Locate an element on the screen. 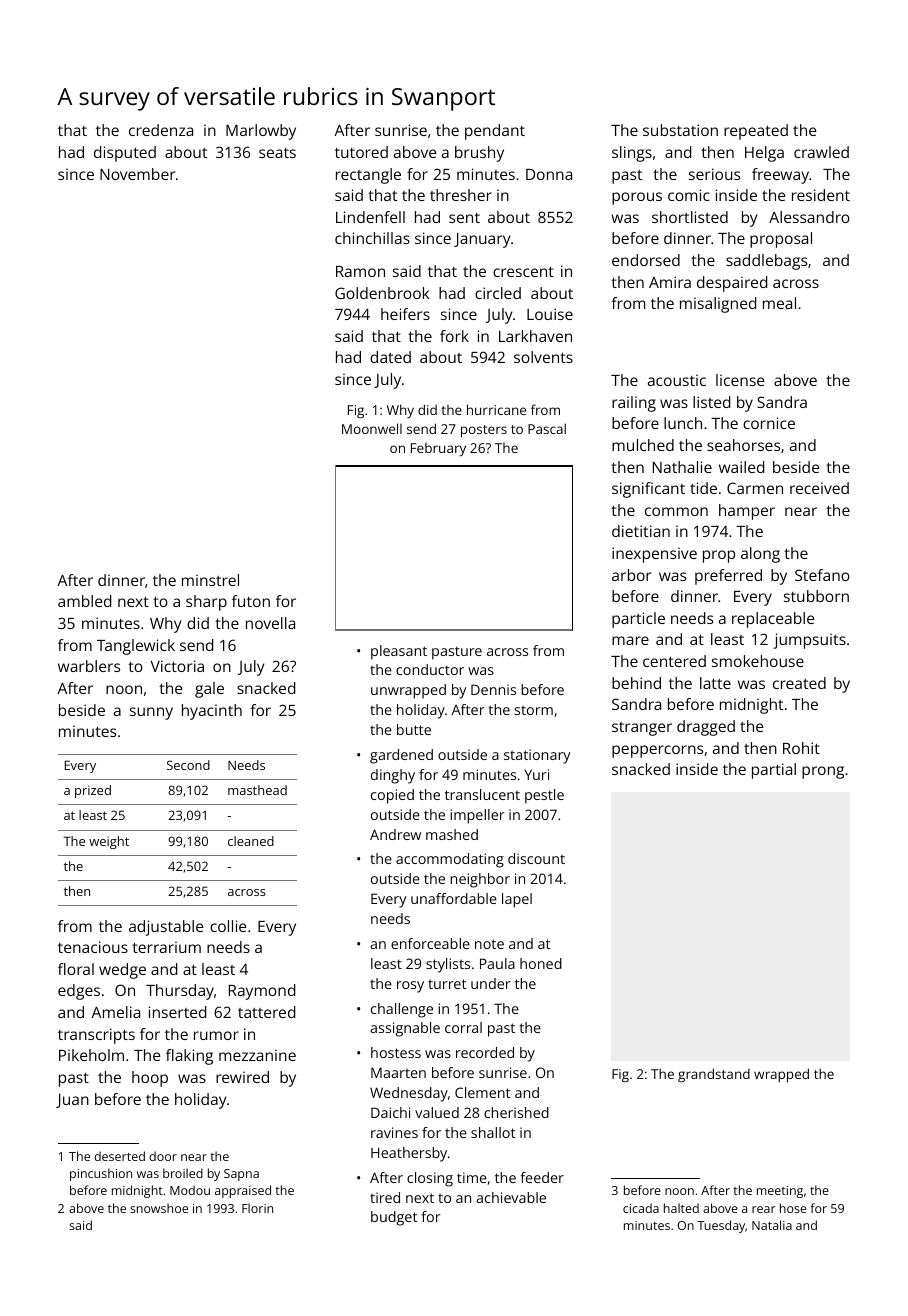 Image resolution: width=908 pixels, height=1316 pixels. adjustable is located at coordinates (166, 928).
